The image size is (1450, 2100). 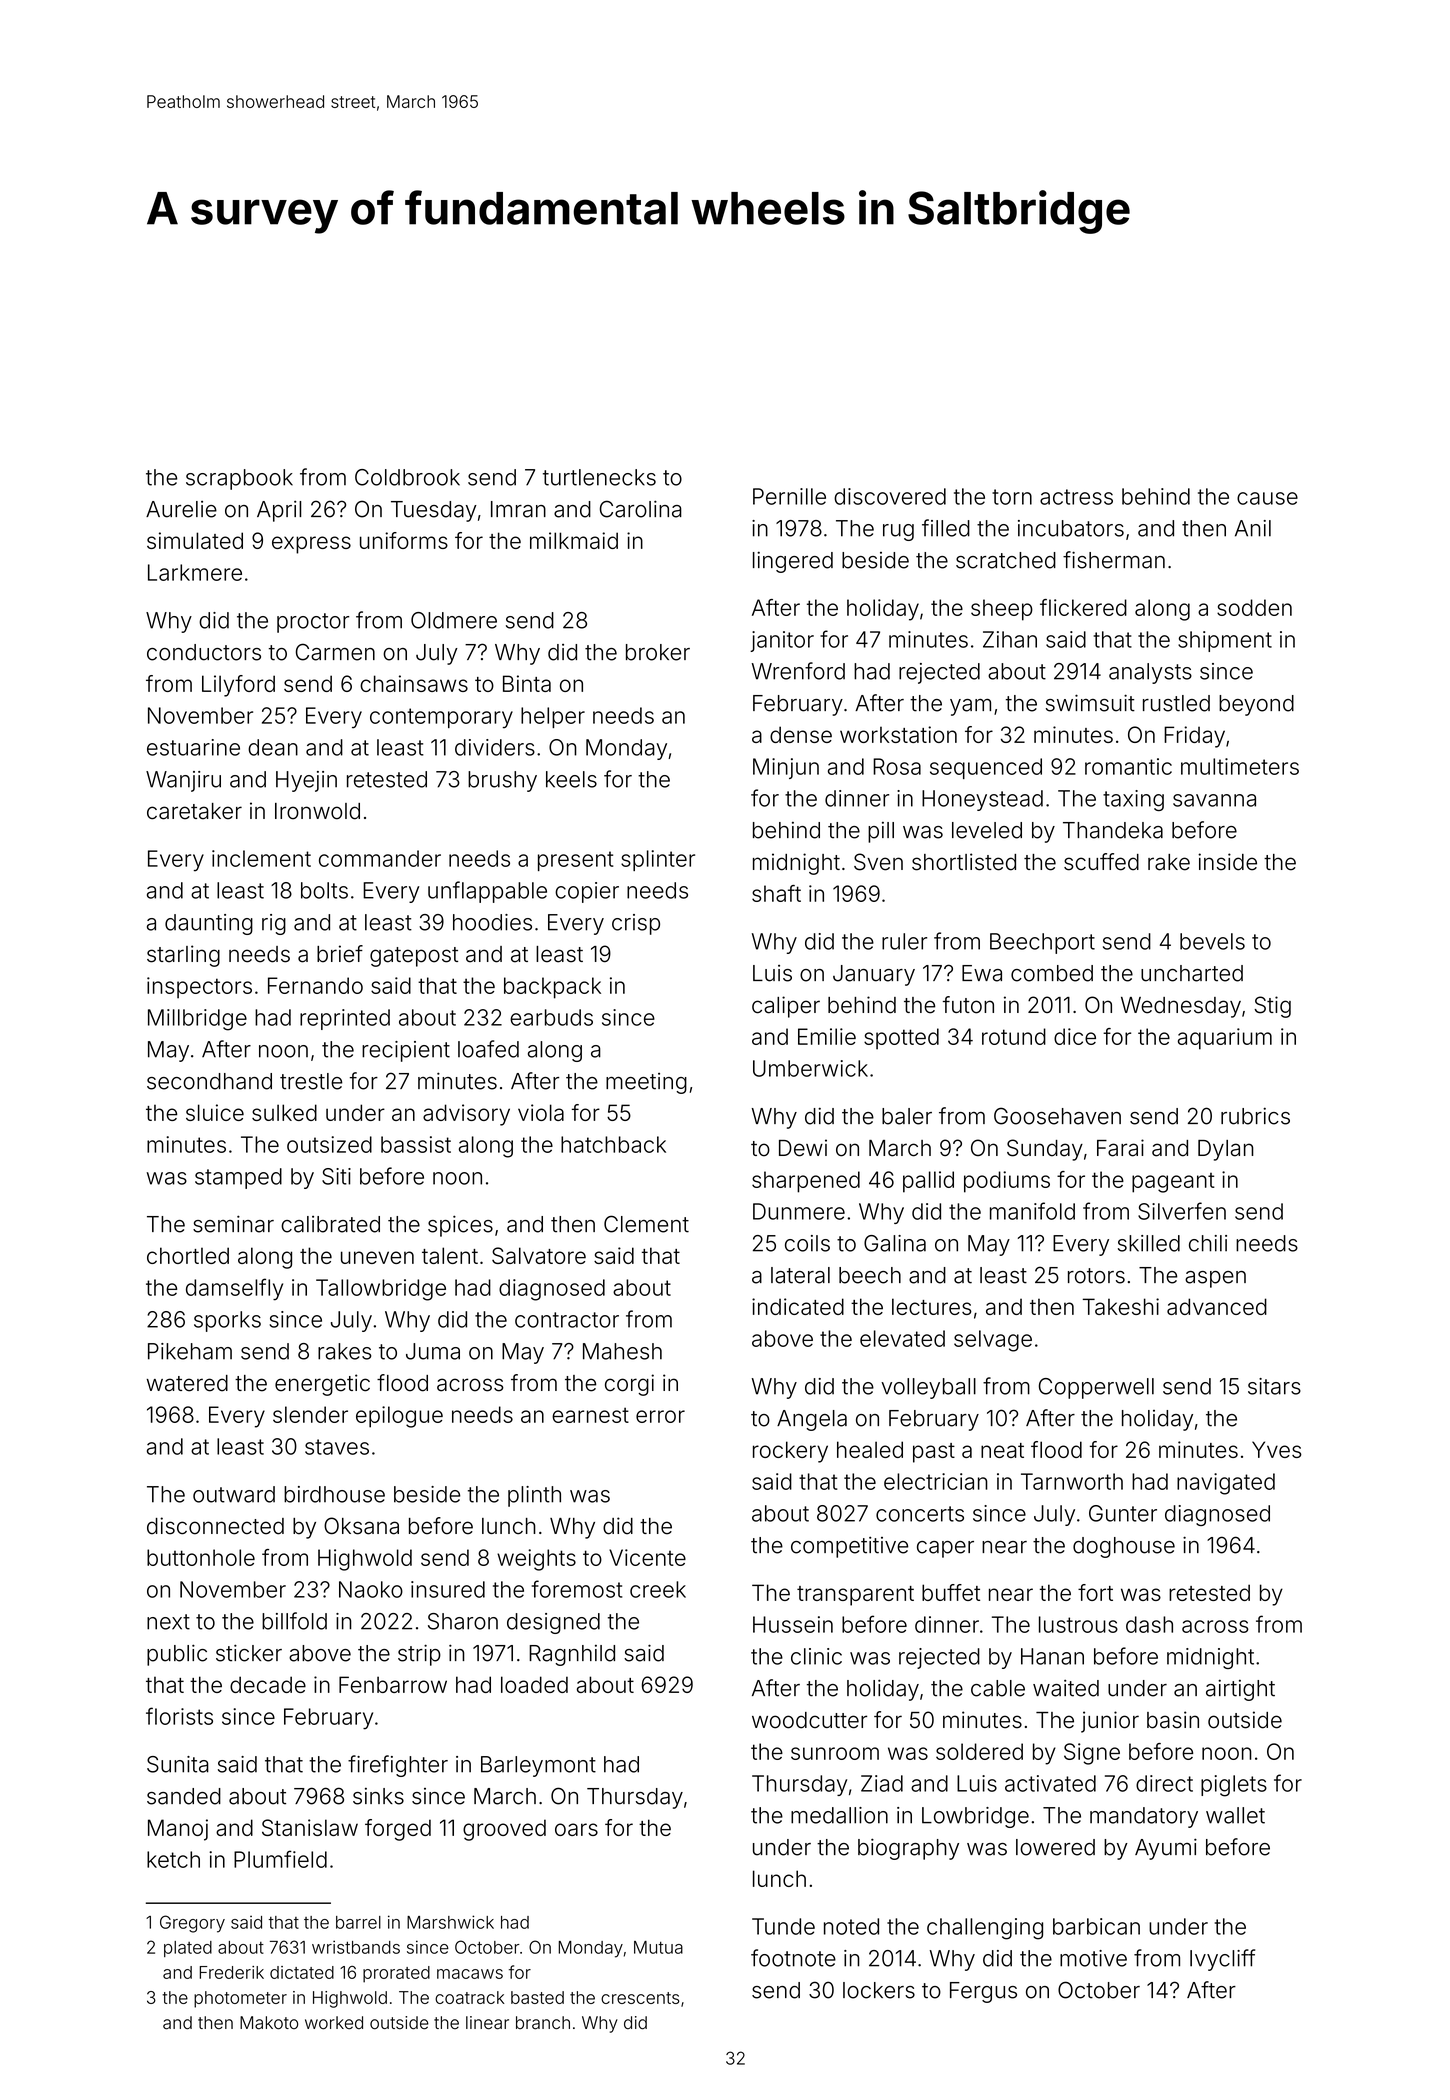 I want to click on Umberwick, so click(x=810, y=1068).
